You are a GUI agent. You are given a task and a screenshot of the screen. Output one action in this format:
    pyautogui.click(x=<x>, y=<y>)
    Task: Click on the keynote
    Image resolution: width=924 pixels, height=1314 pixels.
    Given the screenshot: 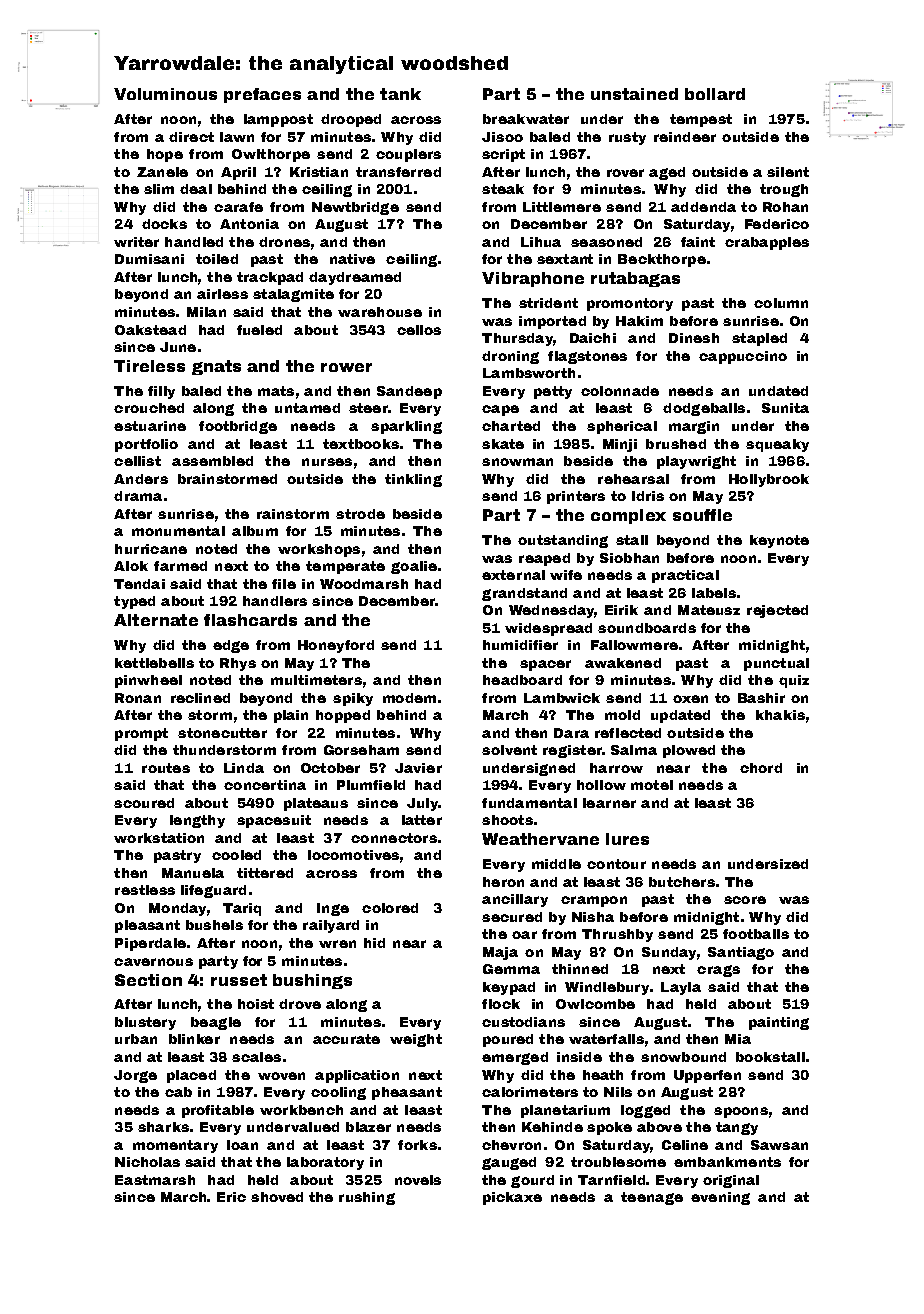 What is the action you would take?
    pyautogui.click(x=779, y=541)
